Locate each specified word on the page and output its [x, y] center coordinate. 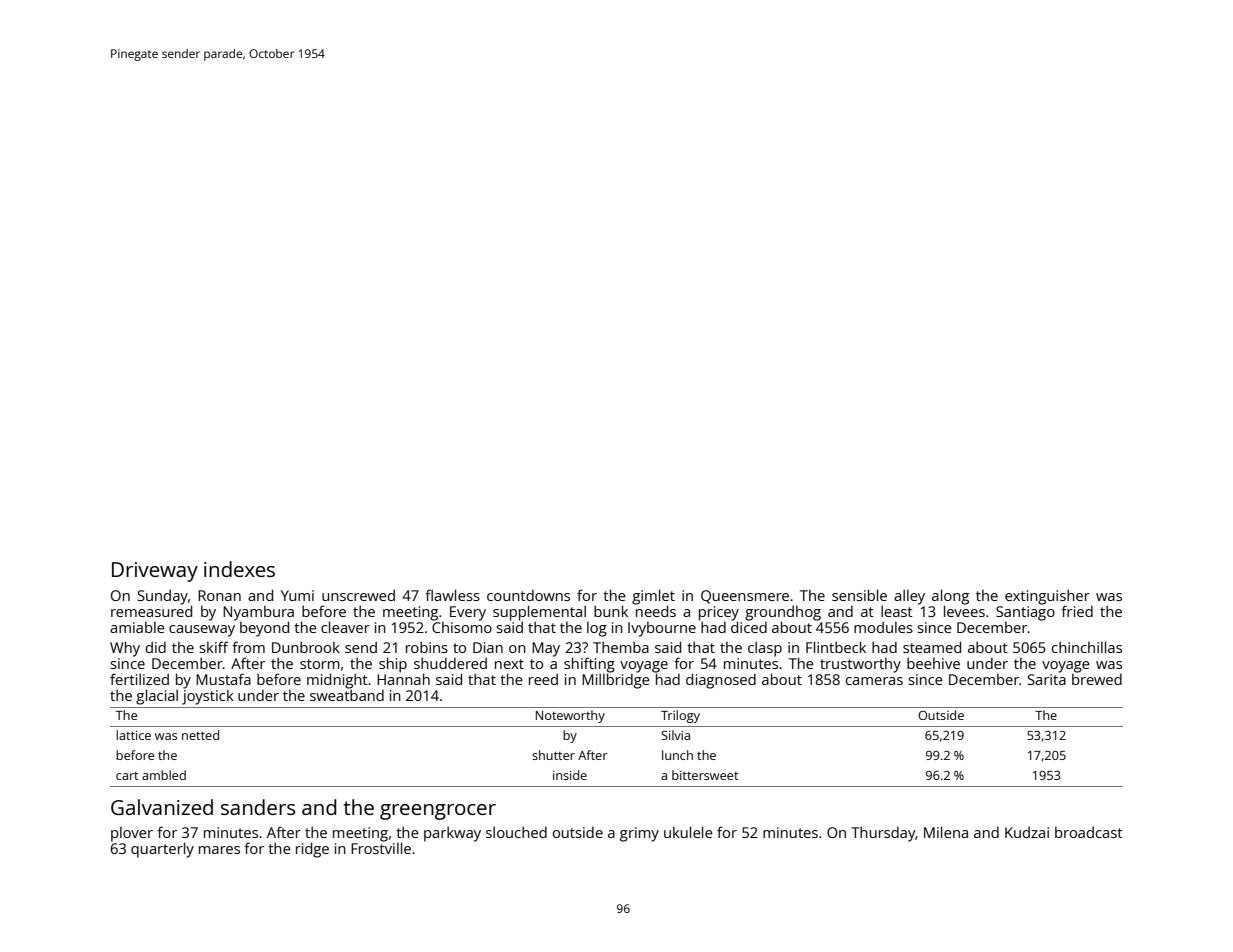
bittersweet [705, 775]
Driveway [155, 572]
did [156, 647]
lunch [677, 755]
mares [219, 850]
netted [200, 735]
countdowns [528, 595]
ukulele [688, 832]
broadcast [1089, 832]
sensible [859, 595]
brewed [1097, 679]
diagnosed [721, 681]
